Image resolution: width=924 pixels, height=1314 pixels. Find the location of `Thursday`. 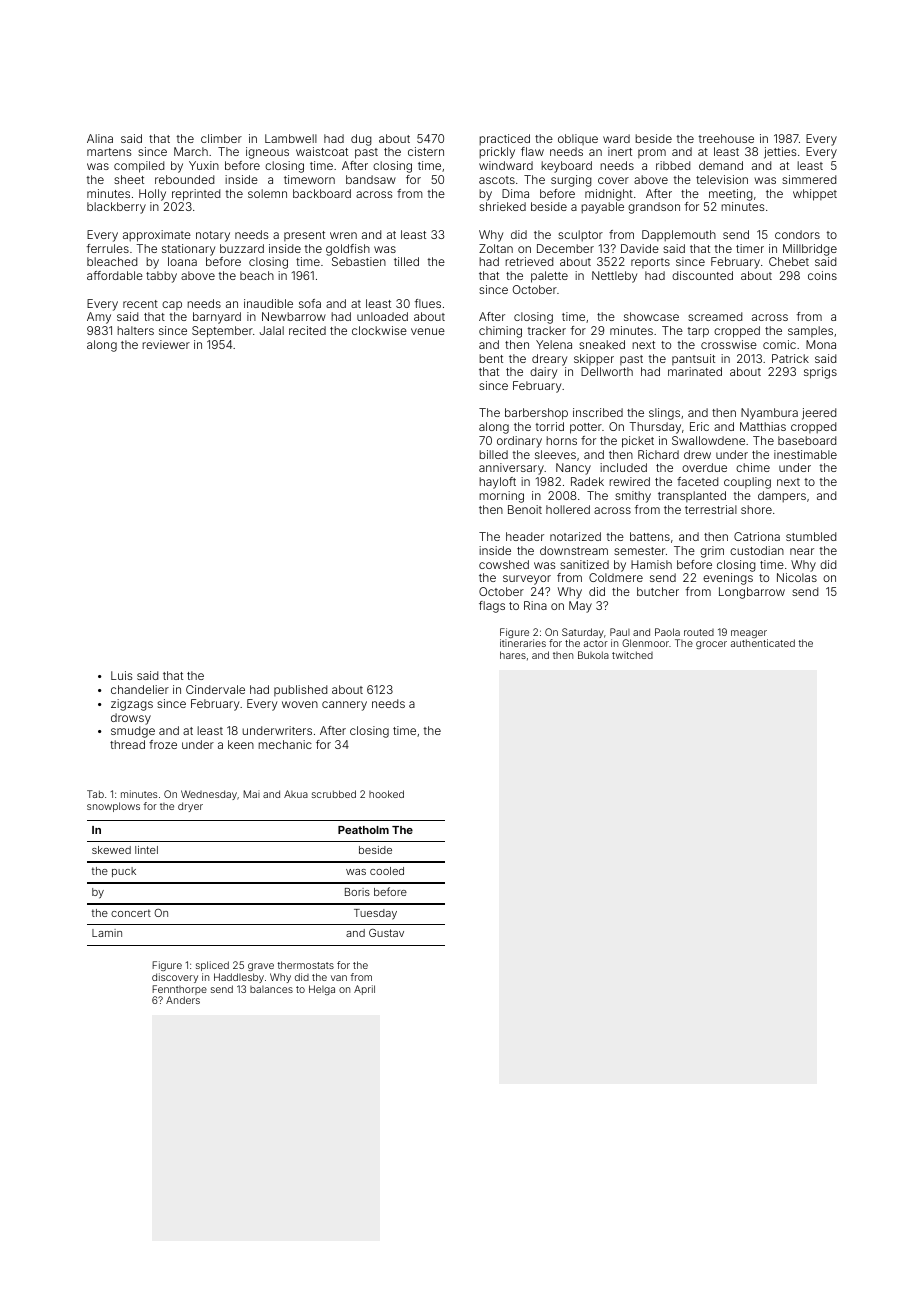

Thursday is located at coordinates (655, 428).
